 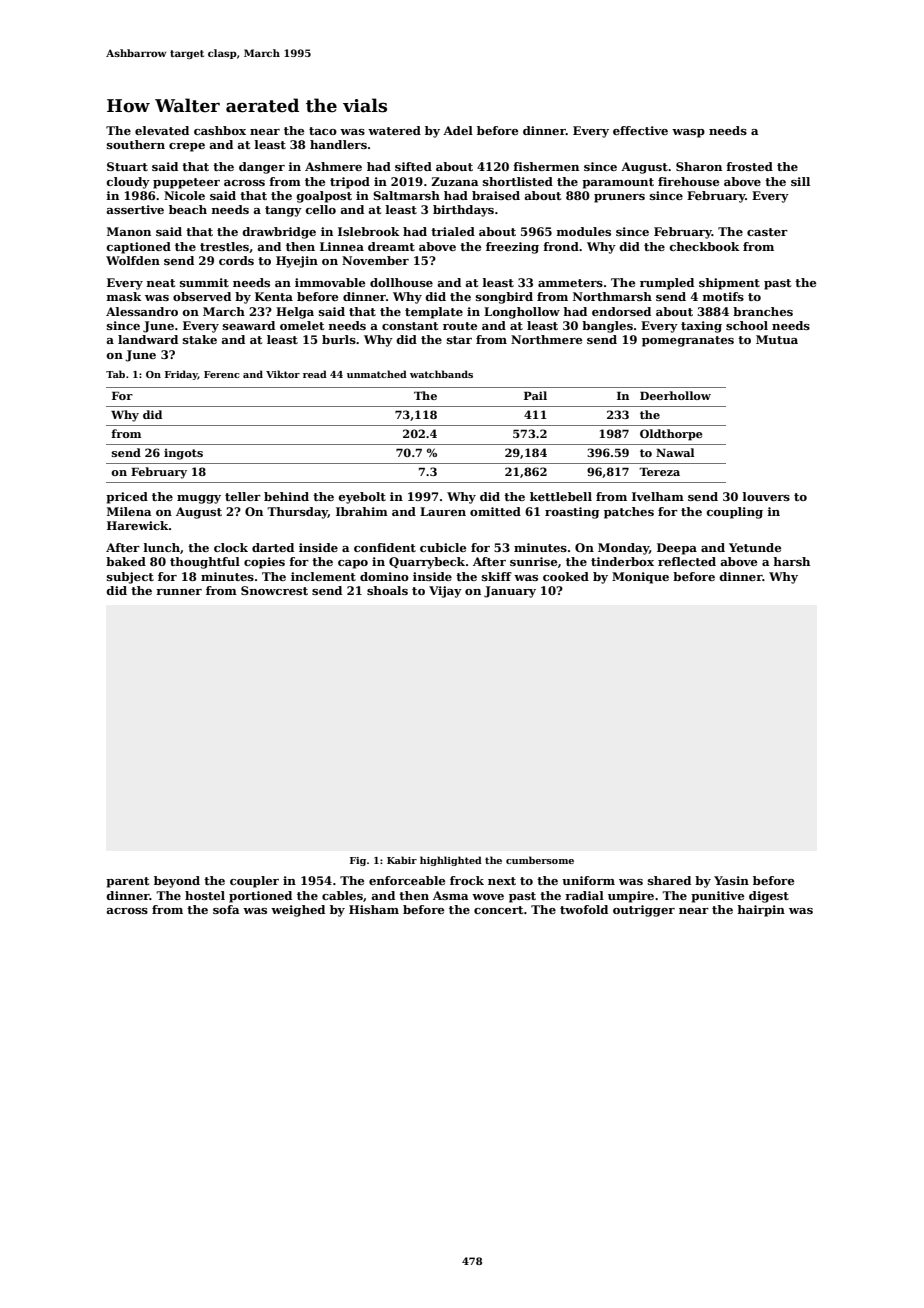 I want to click on Vijay, so click(x=445, y=592).
